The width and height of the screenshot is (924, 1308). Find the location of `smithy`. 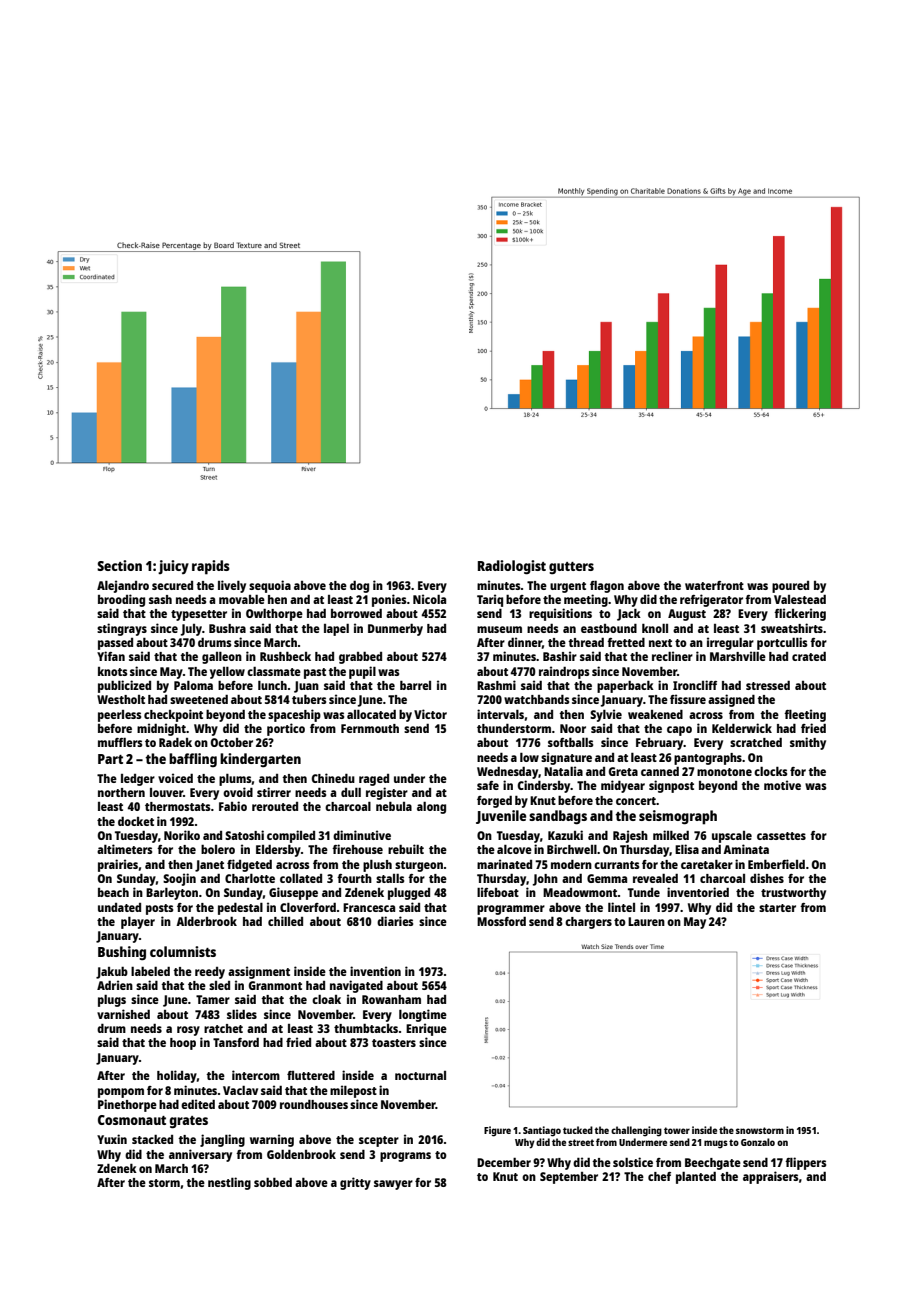

smithy is located at coordinates (808, 743).
